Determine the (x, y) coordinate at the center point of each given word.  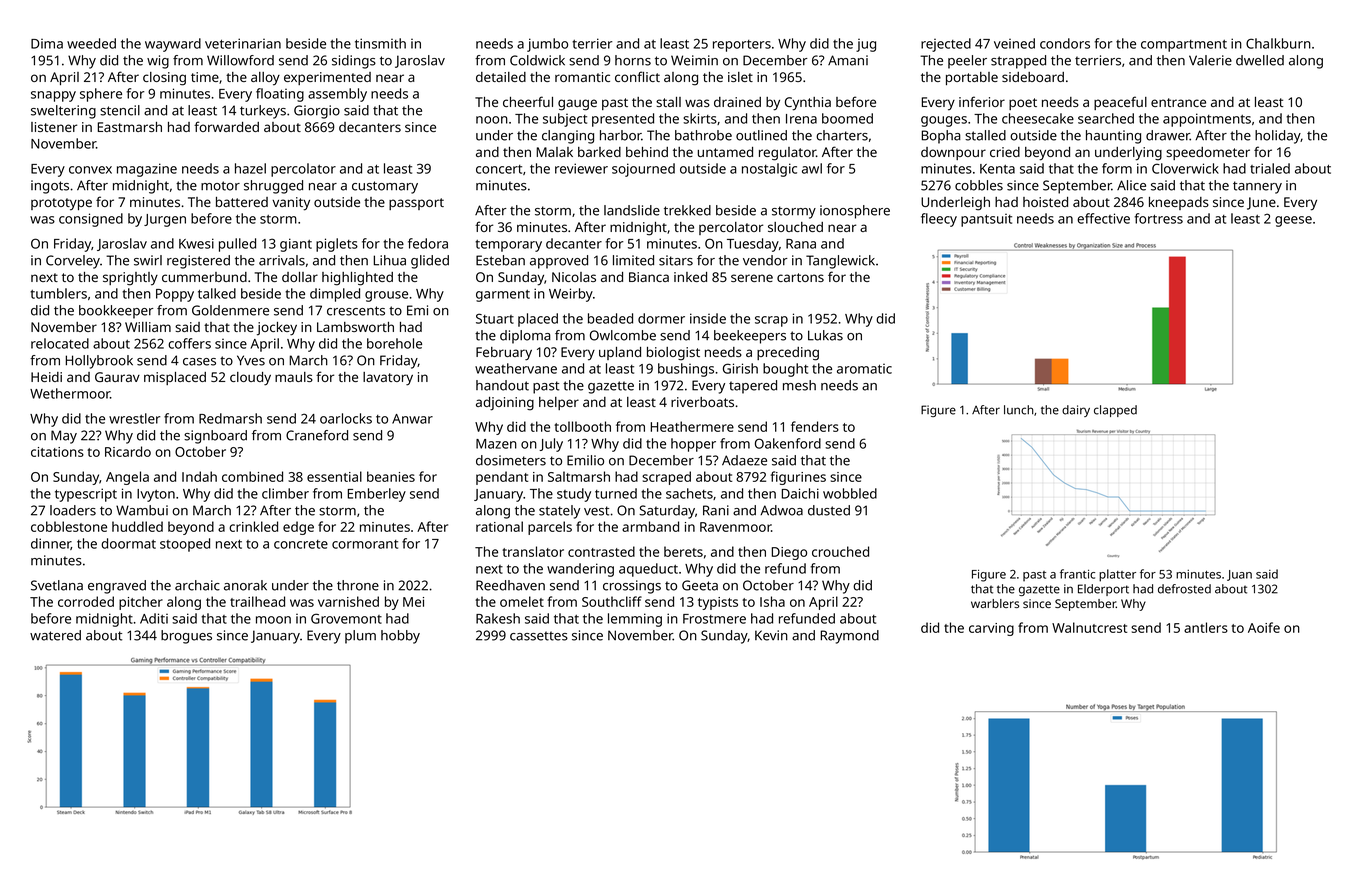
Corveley (73, 262)
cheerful (528, 101)
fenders (815, 426)
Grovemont (346, 618)
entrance (1178, 102)
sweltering (63, 112)
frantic (1077, 574)
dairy (1076, 411)
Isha (772, 601)
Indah (199, 476)
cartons (800, 277)
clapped (1115, 411)
